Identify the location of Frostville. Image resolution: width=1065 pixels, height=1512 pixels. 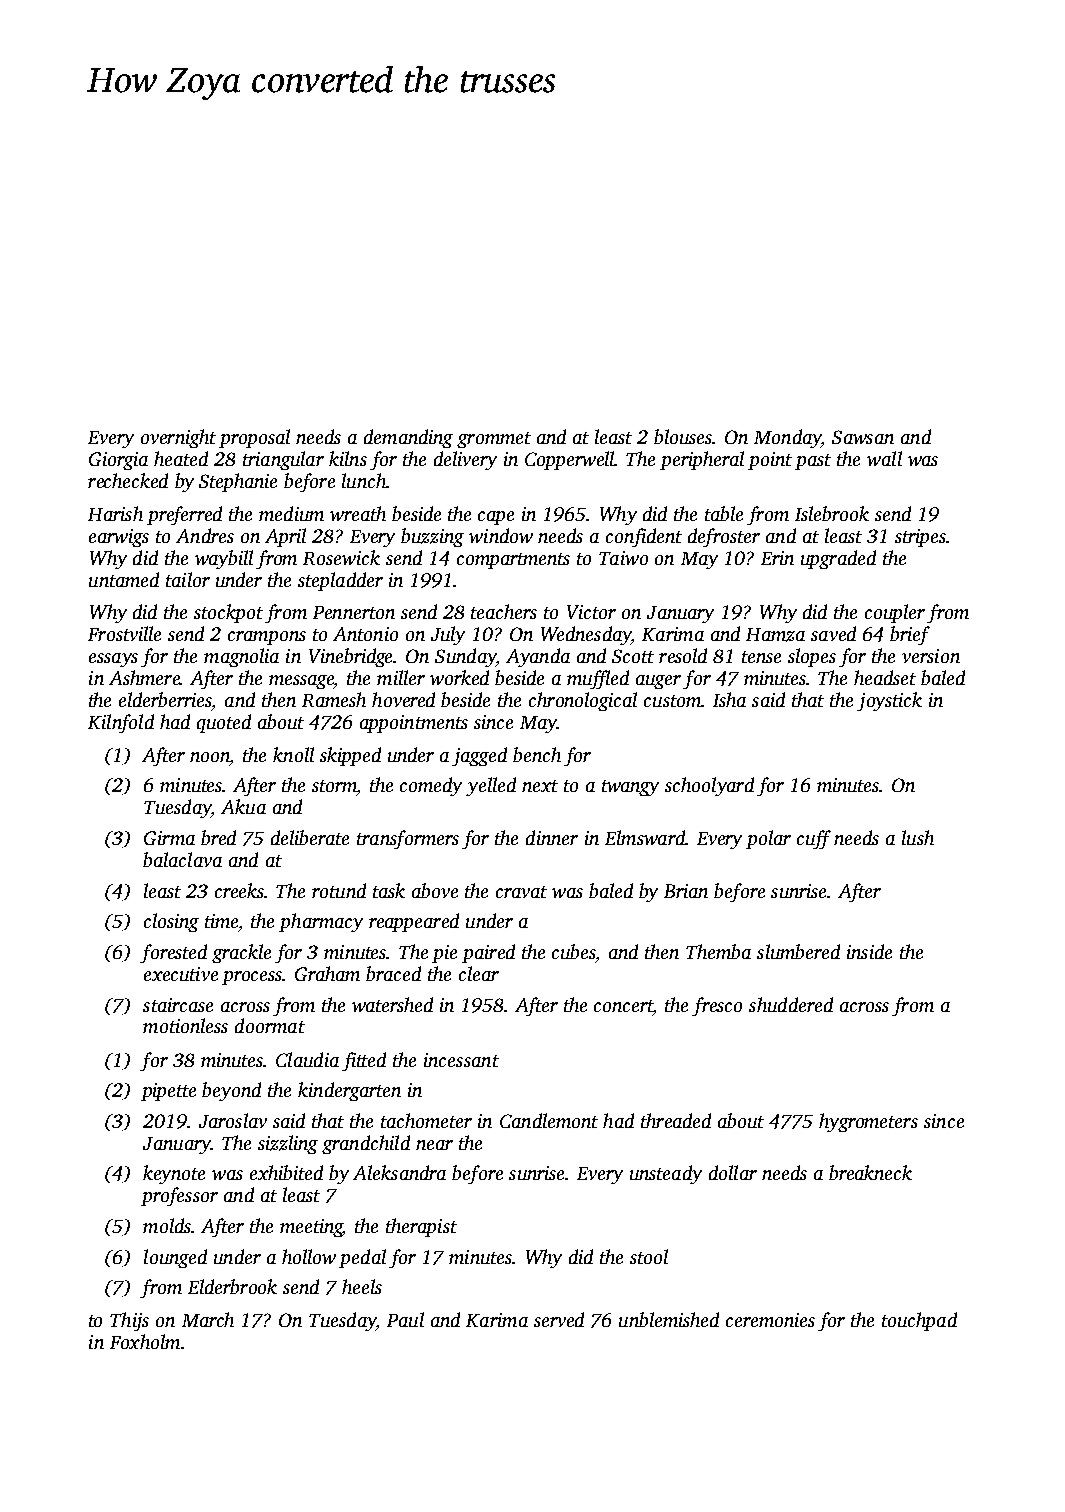
(124, 633).
